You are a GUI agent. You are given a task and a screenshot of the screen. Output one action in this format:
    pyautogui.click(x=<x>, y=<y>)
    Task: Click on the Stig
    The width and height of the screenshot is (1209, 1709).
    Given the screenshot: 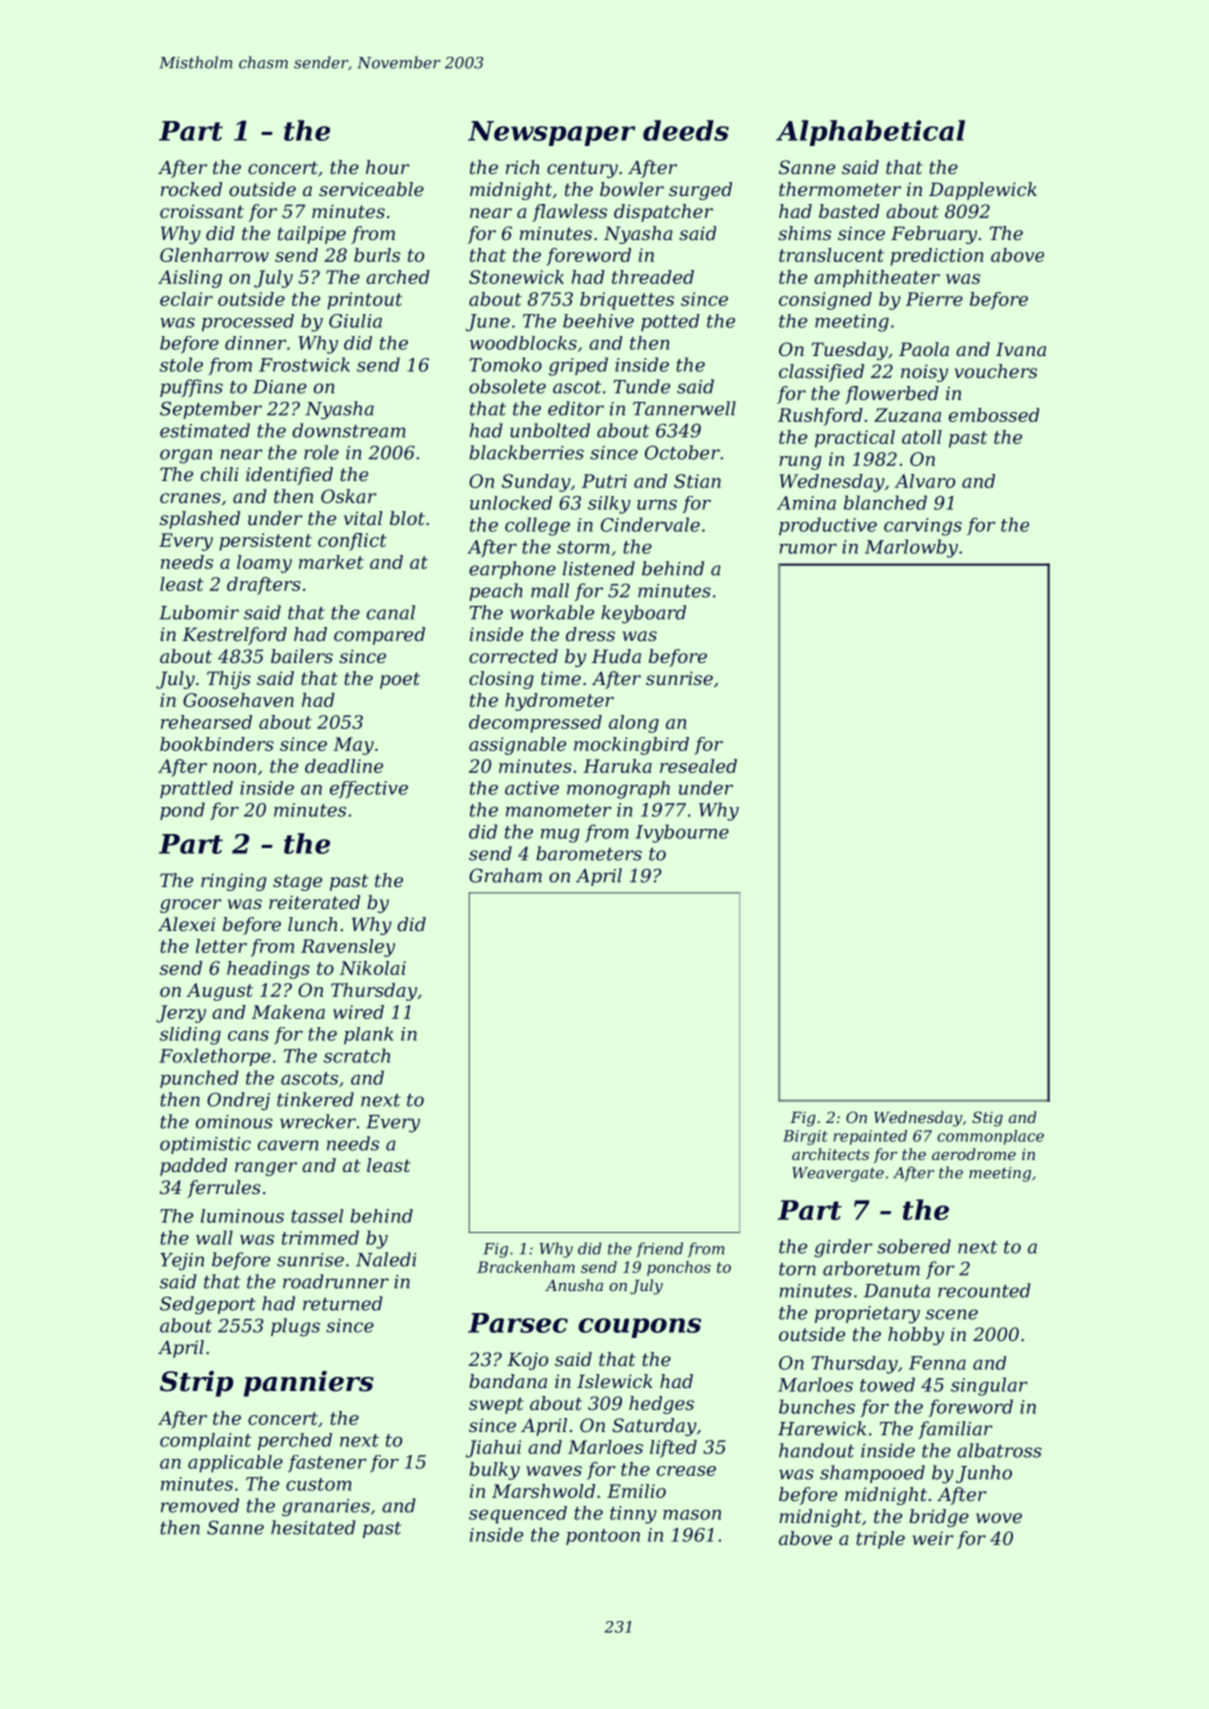 What is the action you would take?
    pyautogui.click(x=987, y=1119)
